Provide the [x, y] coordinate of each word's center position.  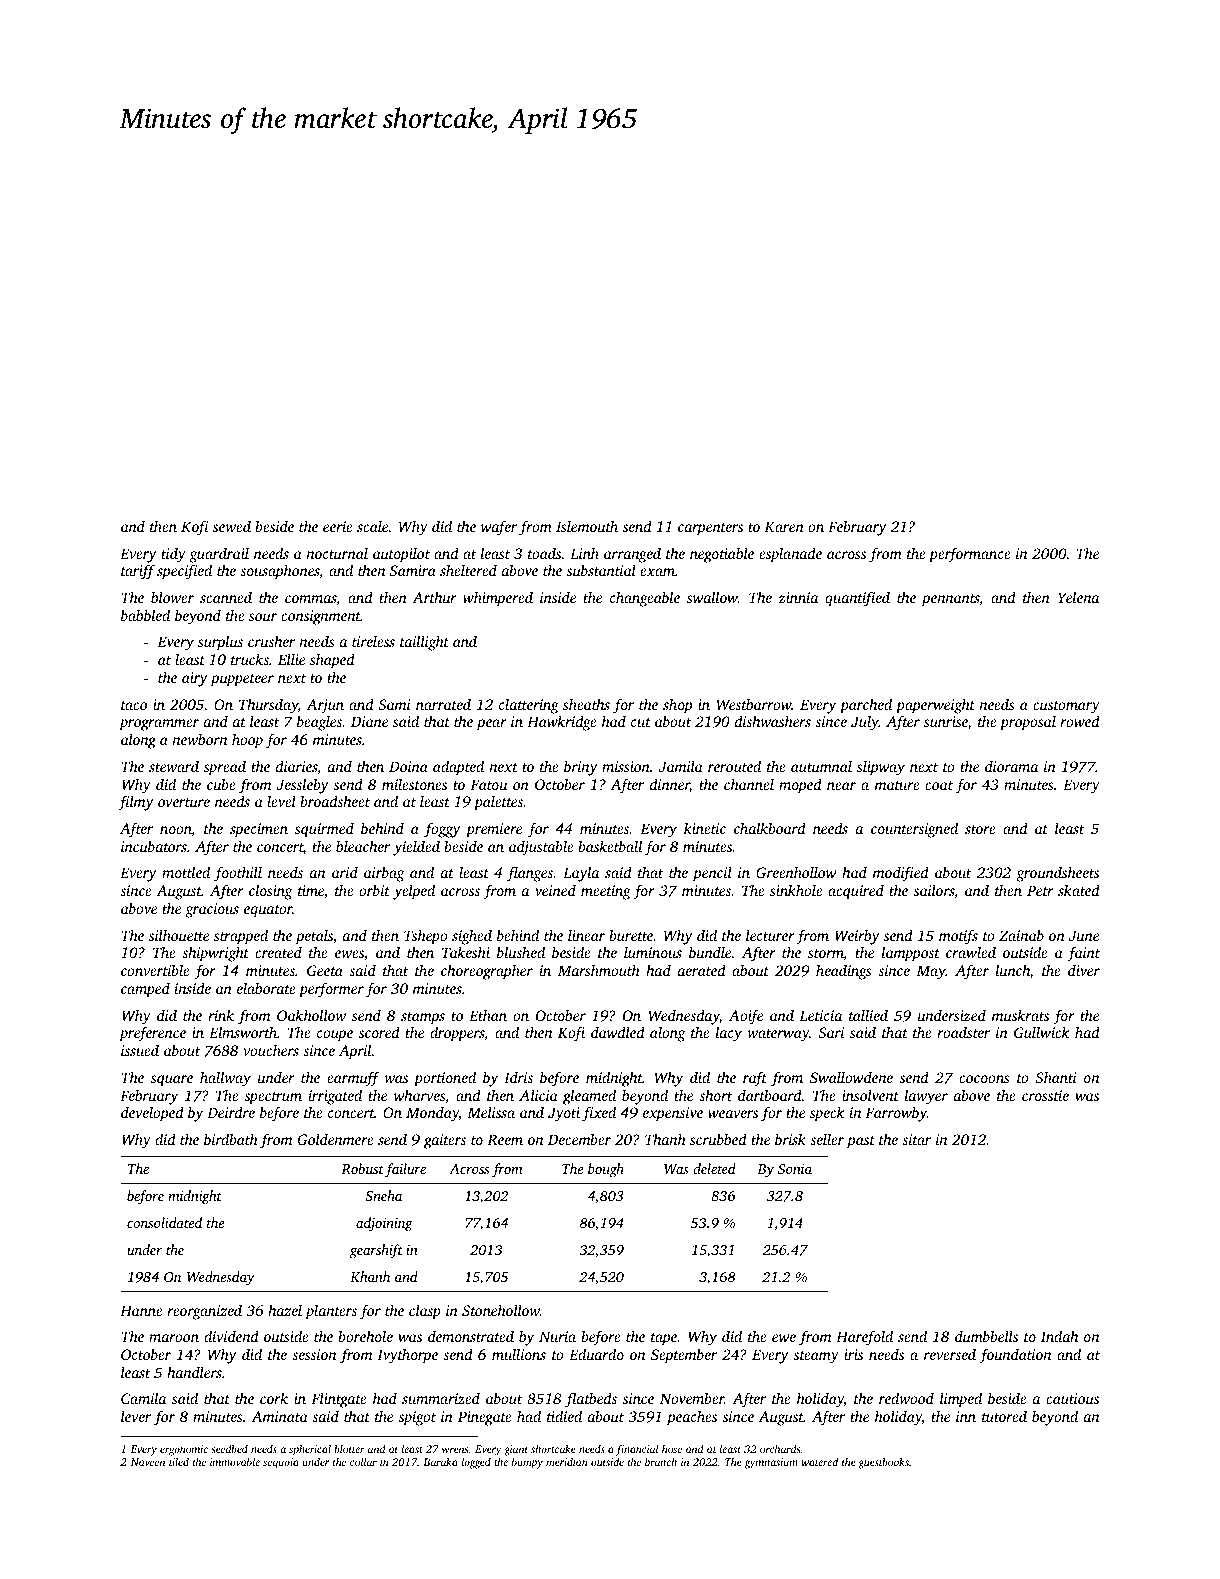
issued [140, 1050]
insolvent [870, 1095]
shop [677, 706]
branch [661, 1461]
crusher [271, 641]
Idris [518, 1077]
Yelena [1078, 597]
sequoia [281, 1463]
